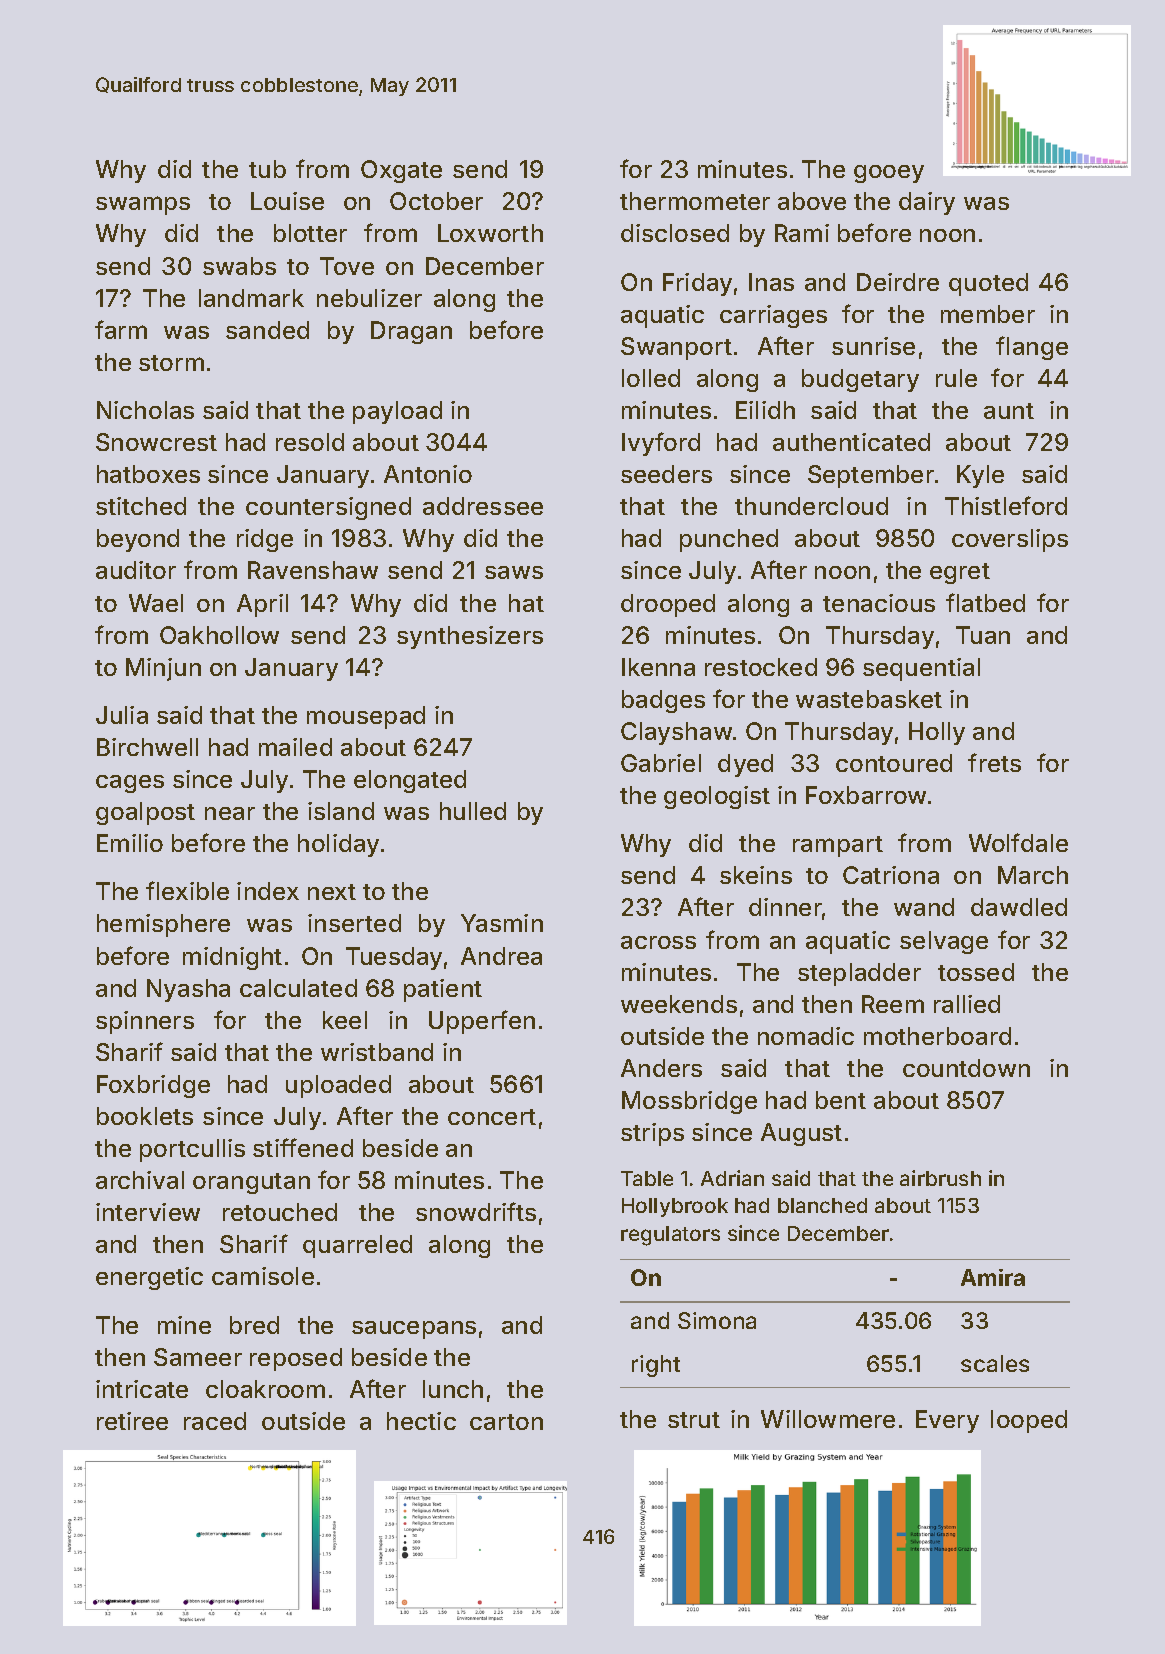  I want to click on retiree, so click(132, 1421).
